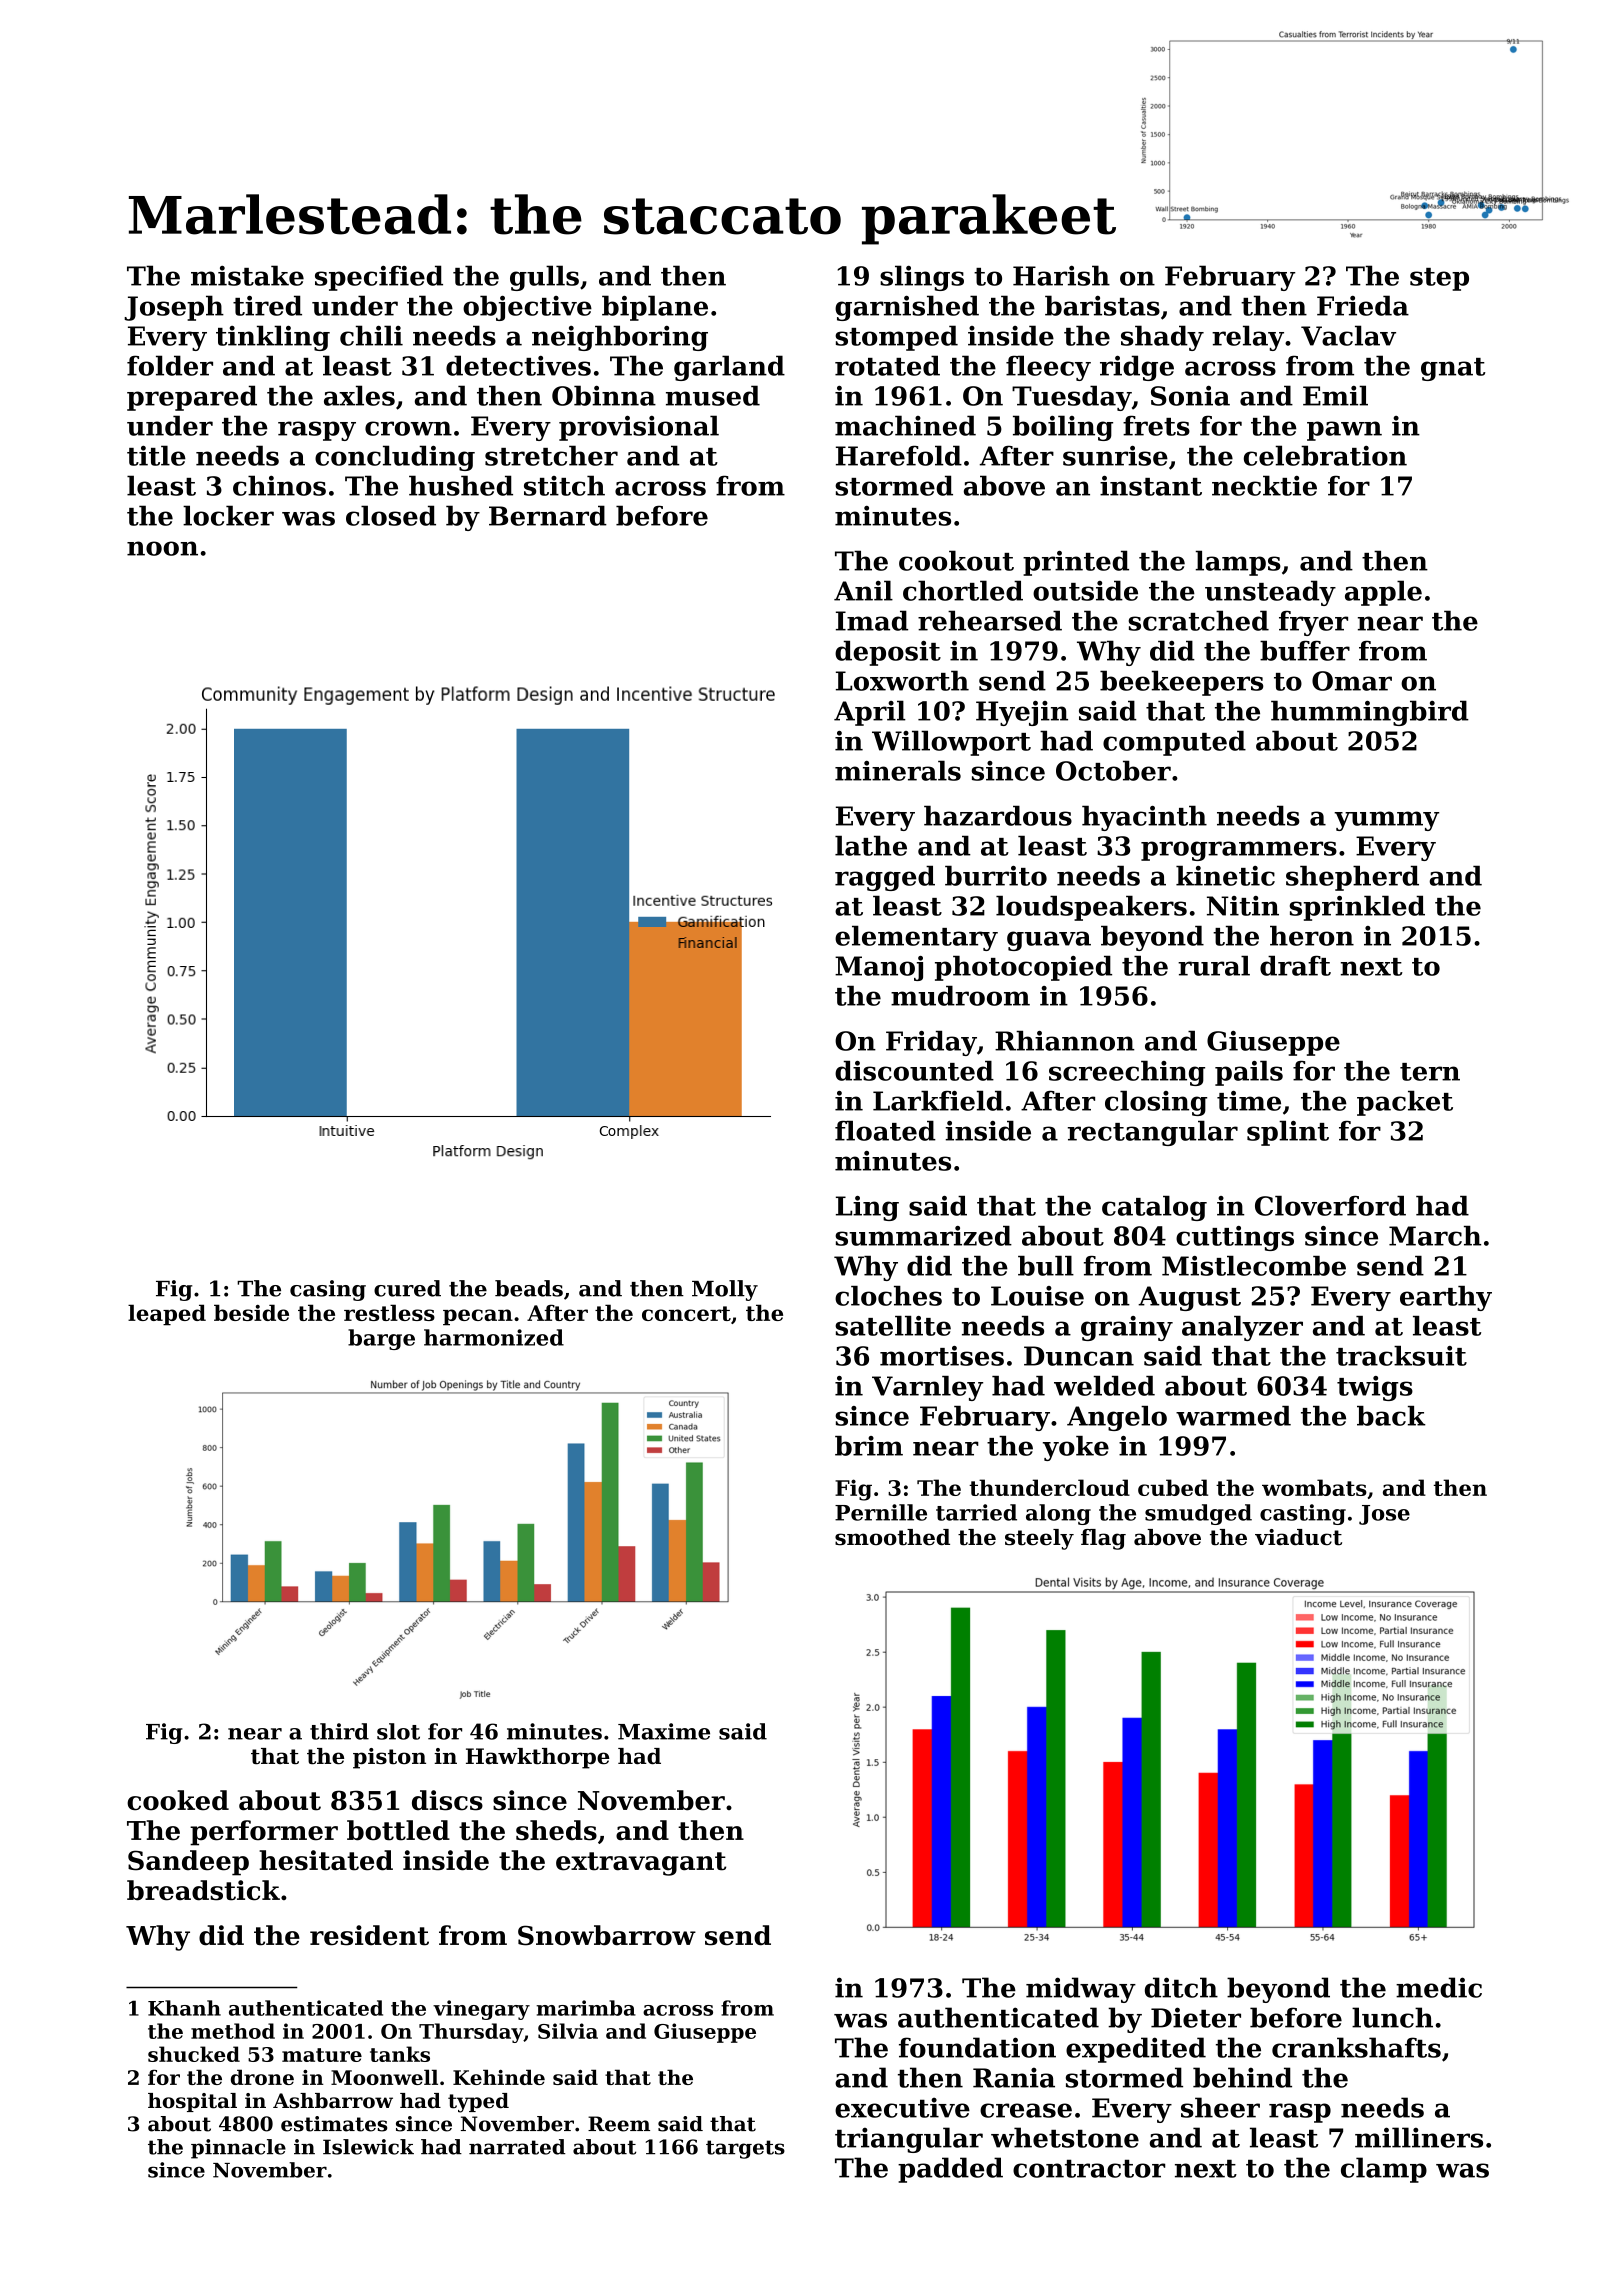 The width and height of the screenshot is (1620, 2292). I want to click on casing, so click(328, 1290).
